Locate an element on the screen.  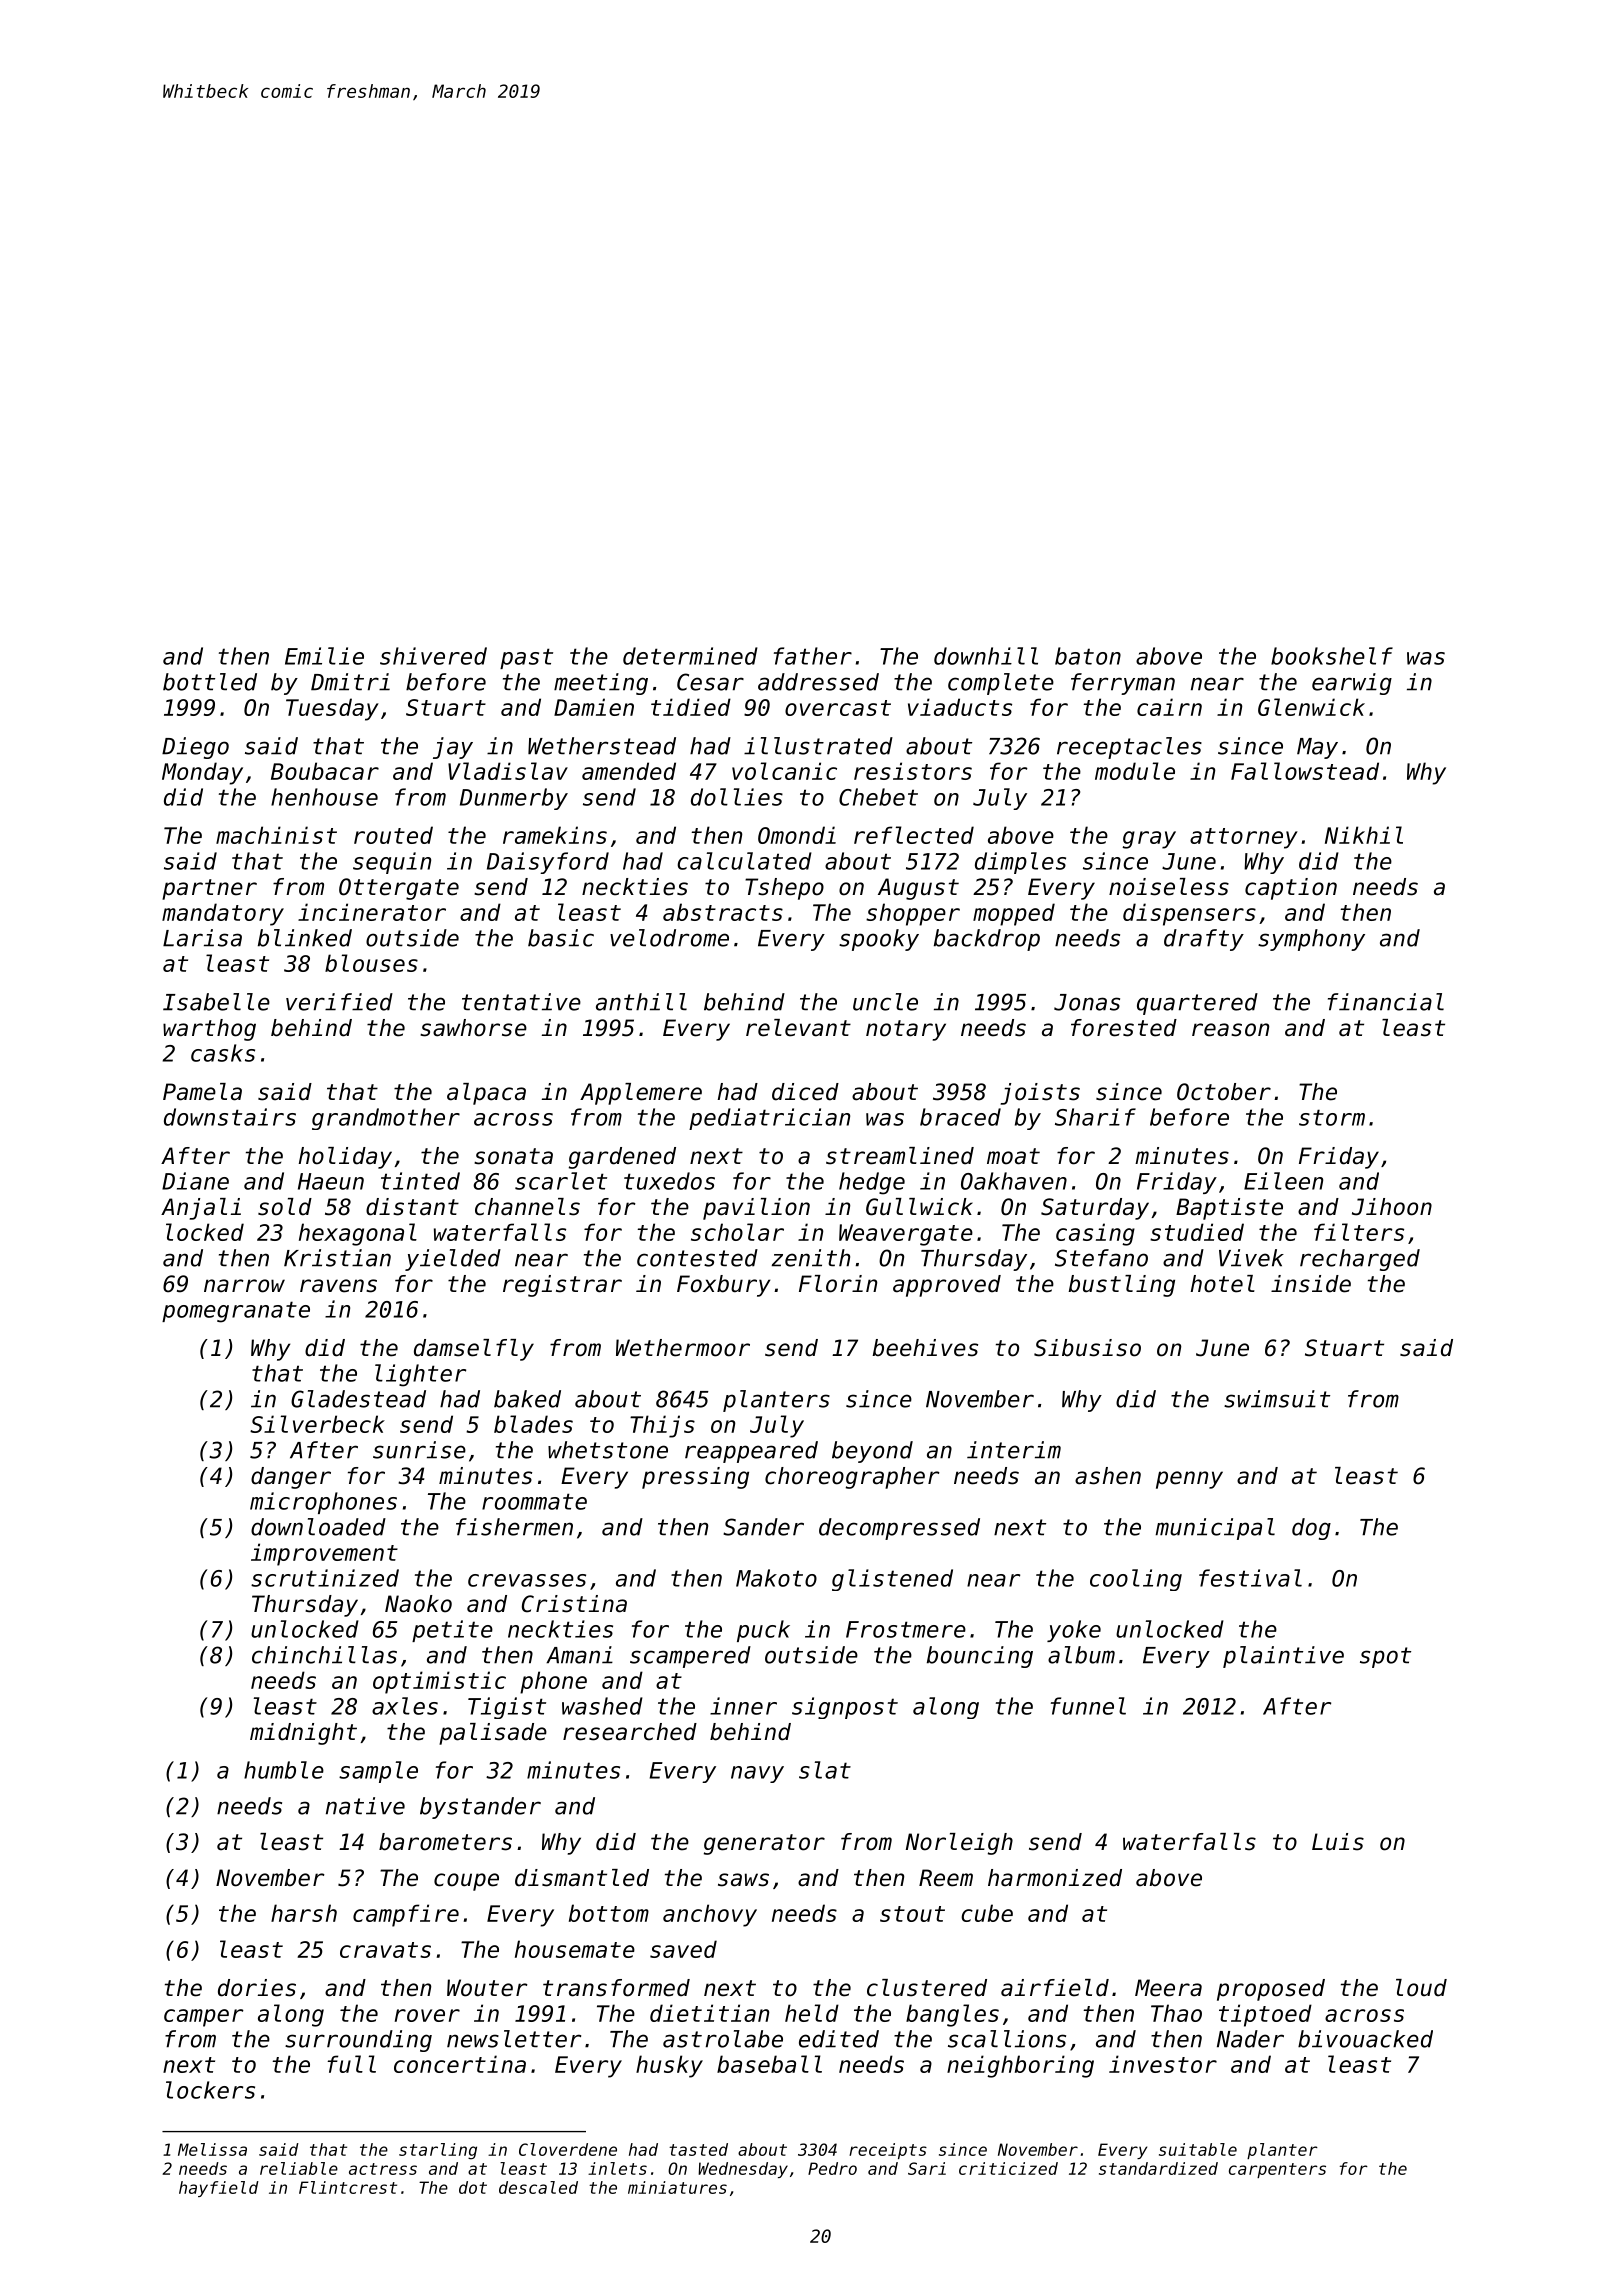
harsh is located at coordinates (304, 1913).
